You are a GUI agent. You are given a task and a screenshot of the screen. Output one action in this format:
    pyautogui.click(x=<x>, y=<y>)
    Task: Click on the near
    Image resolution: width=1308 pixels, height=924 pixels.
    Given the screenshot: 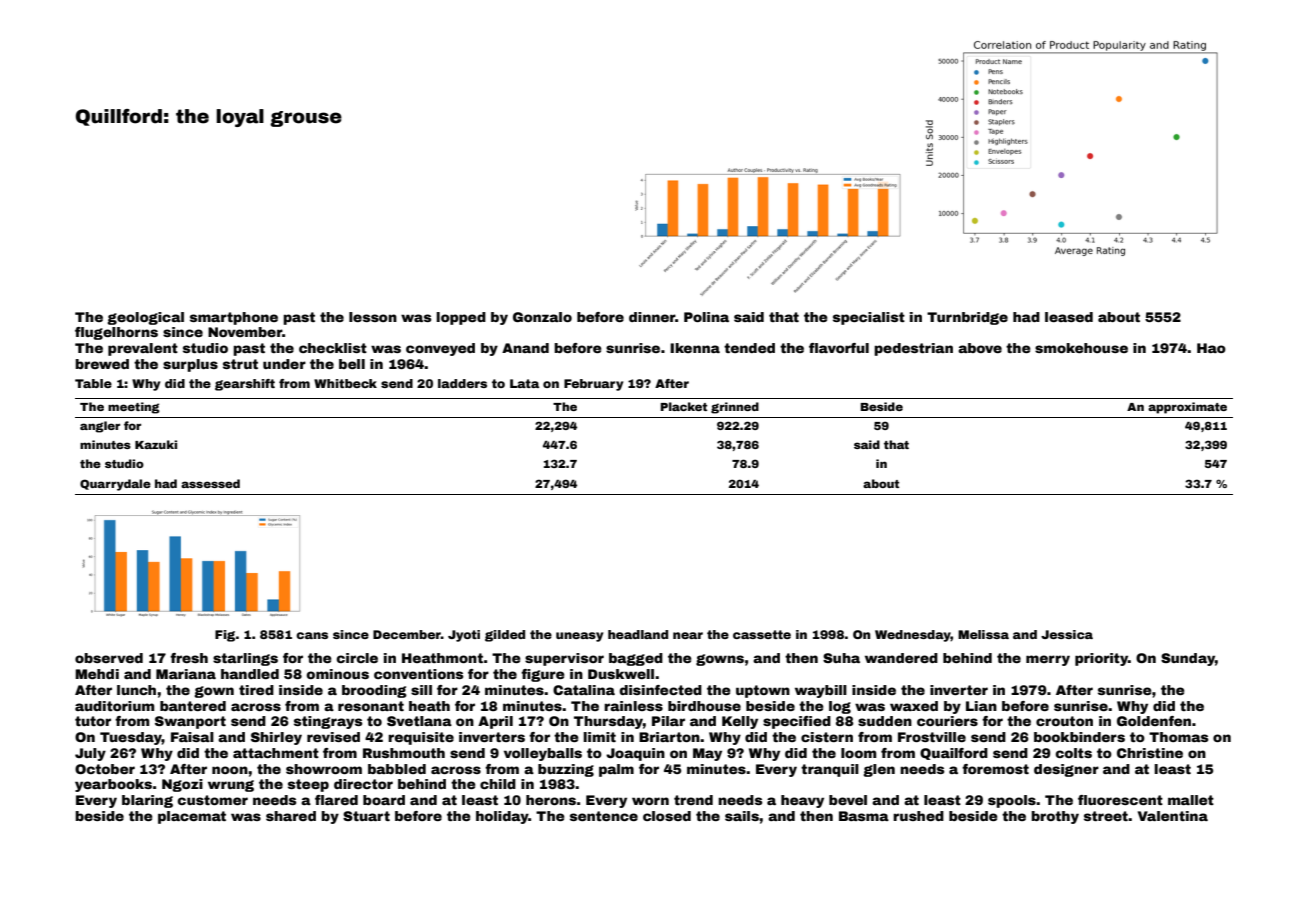 What is the action you would take?
    pyautogui.click(x=688, y=635)
